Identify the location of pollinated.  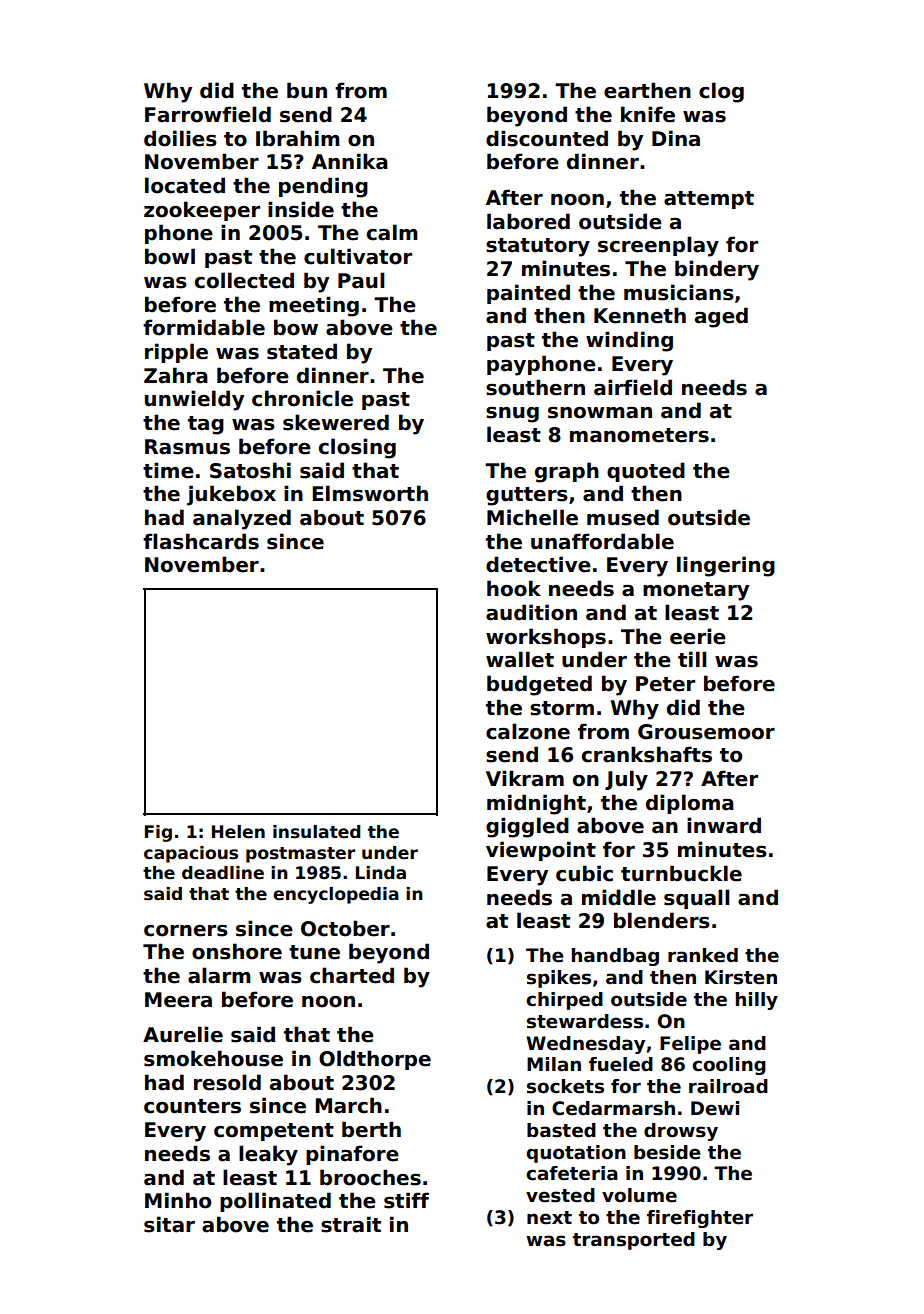
(275, 1202).
